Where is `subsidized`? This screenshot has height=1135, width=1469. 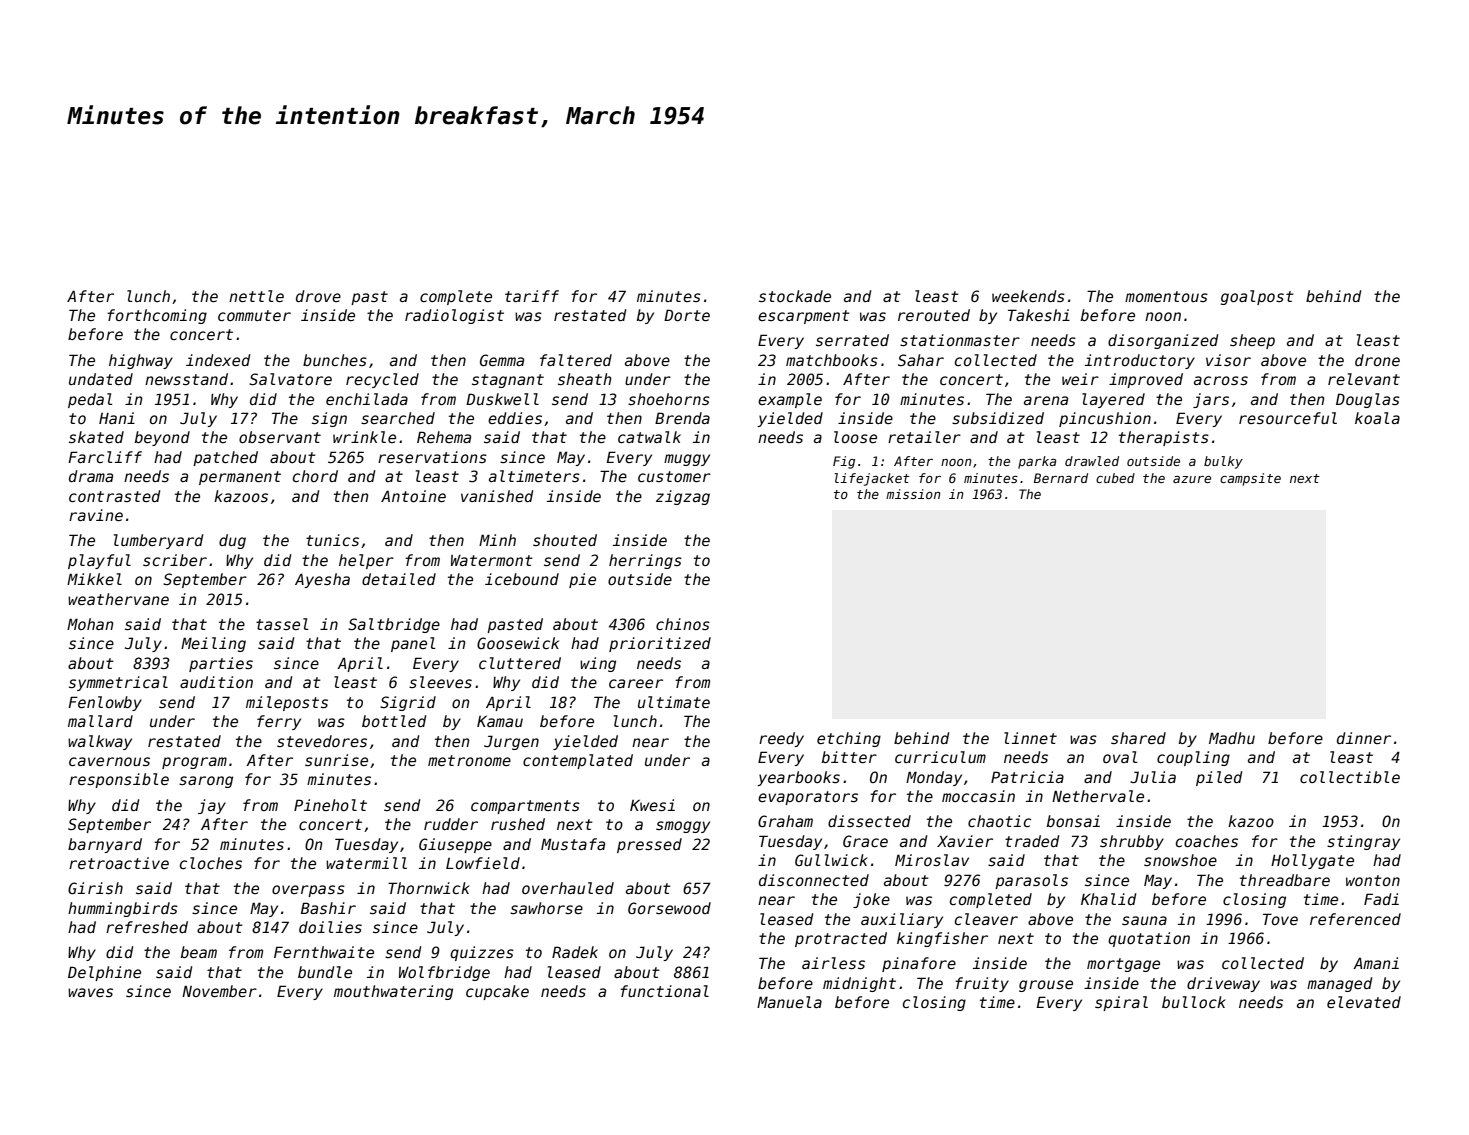 subsidized is located at coordinates (998, 418).
